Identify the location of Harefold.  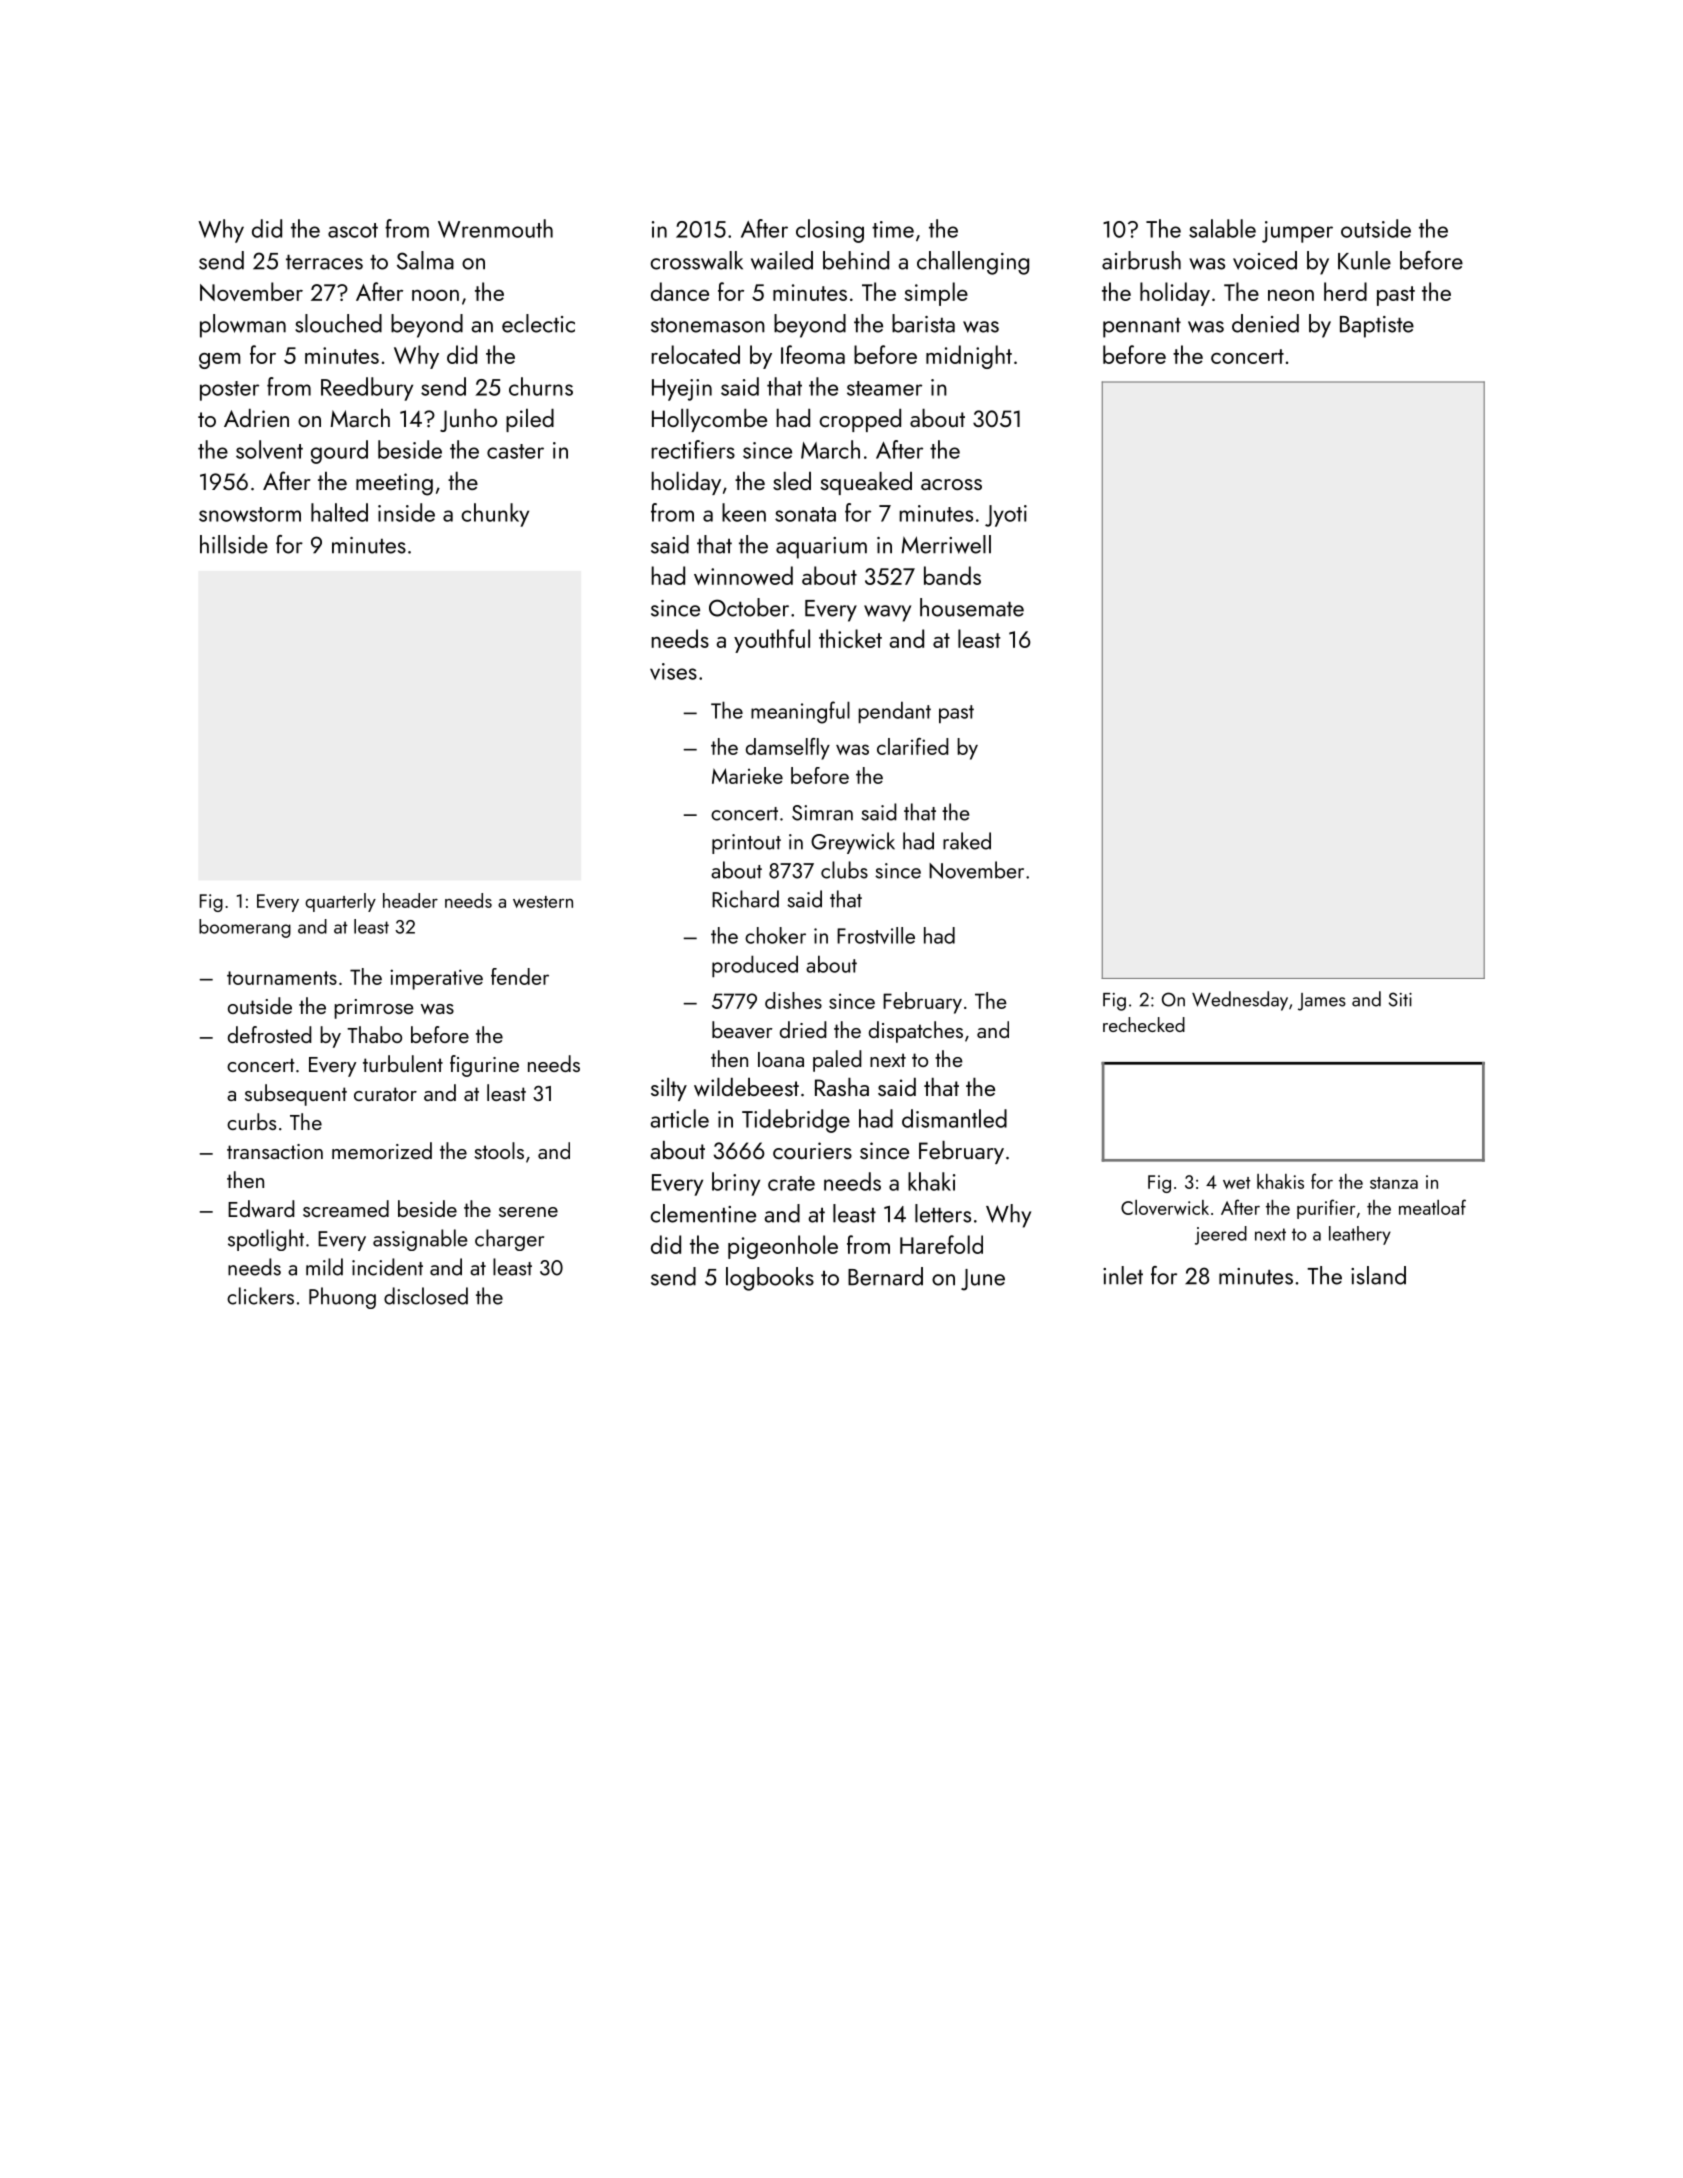
(941, 1244).
